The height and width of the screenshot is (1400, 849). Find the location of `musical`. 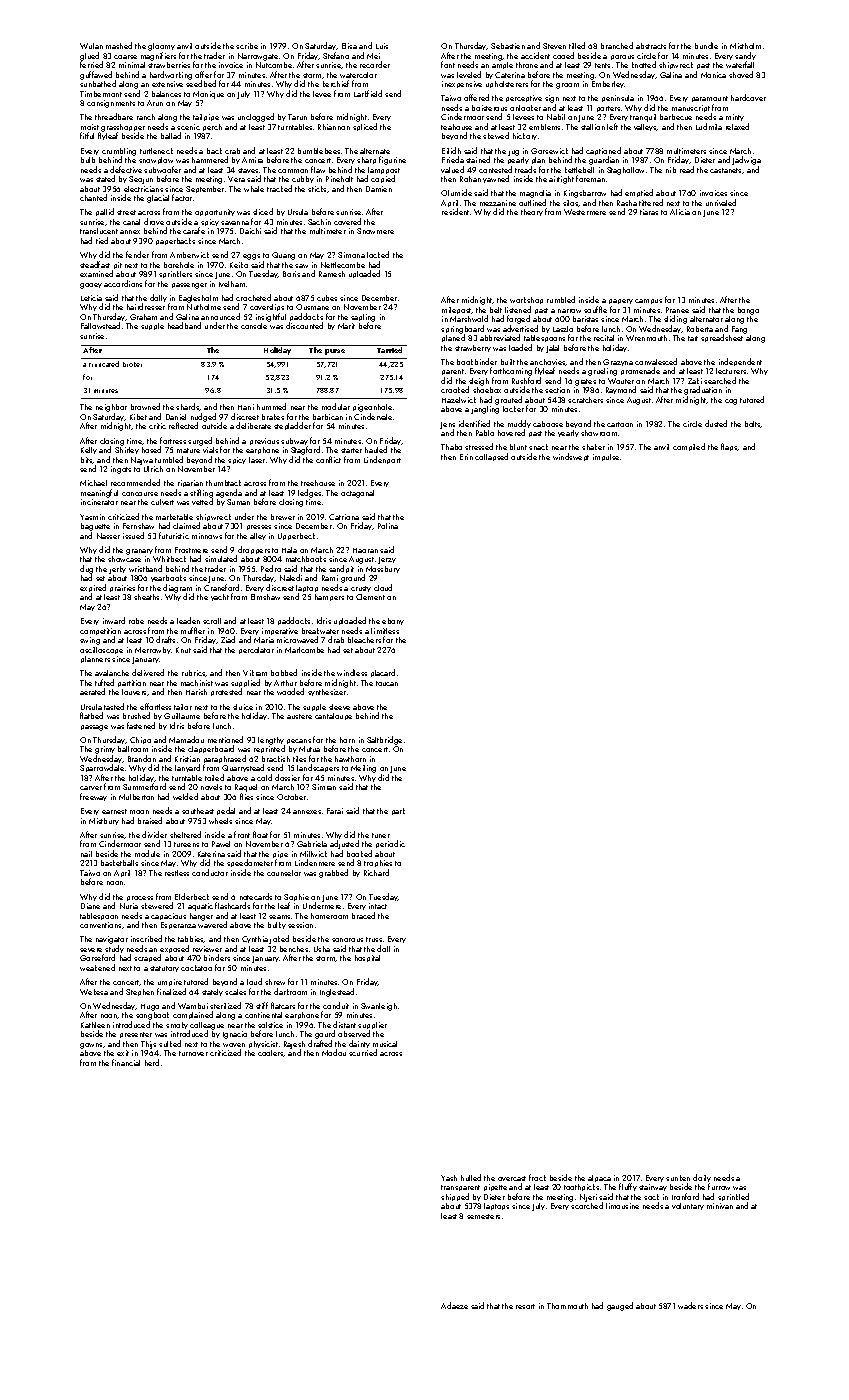

musical is located at coordinates (385, 1044).
